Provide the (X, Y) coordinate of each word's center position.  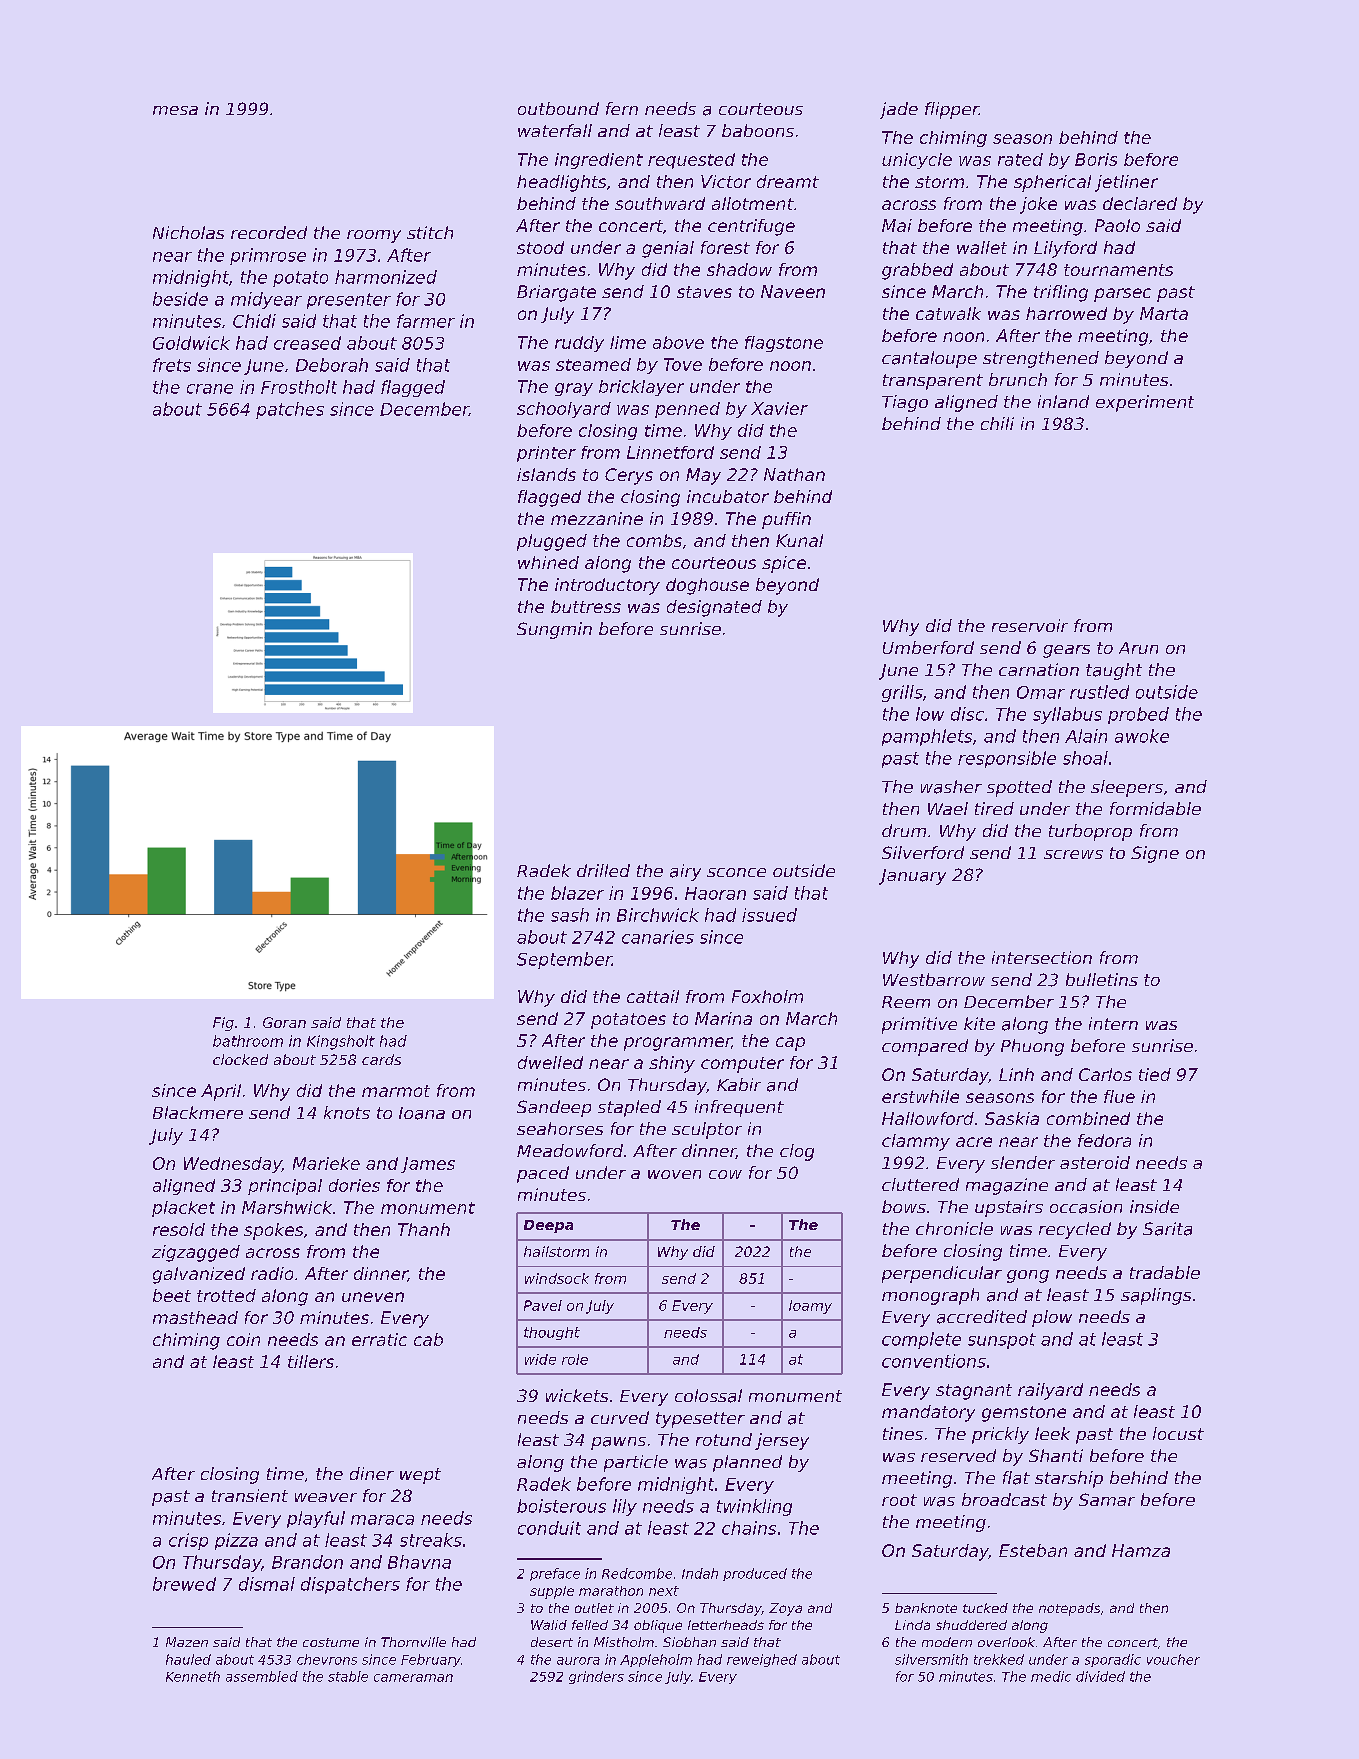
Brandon (307, 1562)
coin (243, 1339)
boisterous (561, 1506)
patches (290, 410)
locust (1178, 1433)
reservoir (1030, 625)
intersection (1042, 957)
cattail (653, 996)
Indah (700, 1573)
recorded (269, 232)
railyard (1050, 1391)
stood (540, 247)
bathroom (248, 1041)
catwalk (948, 313)
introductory (607, 586)
